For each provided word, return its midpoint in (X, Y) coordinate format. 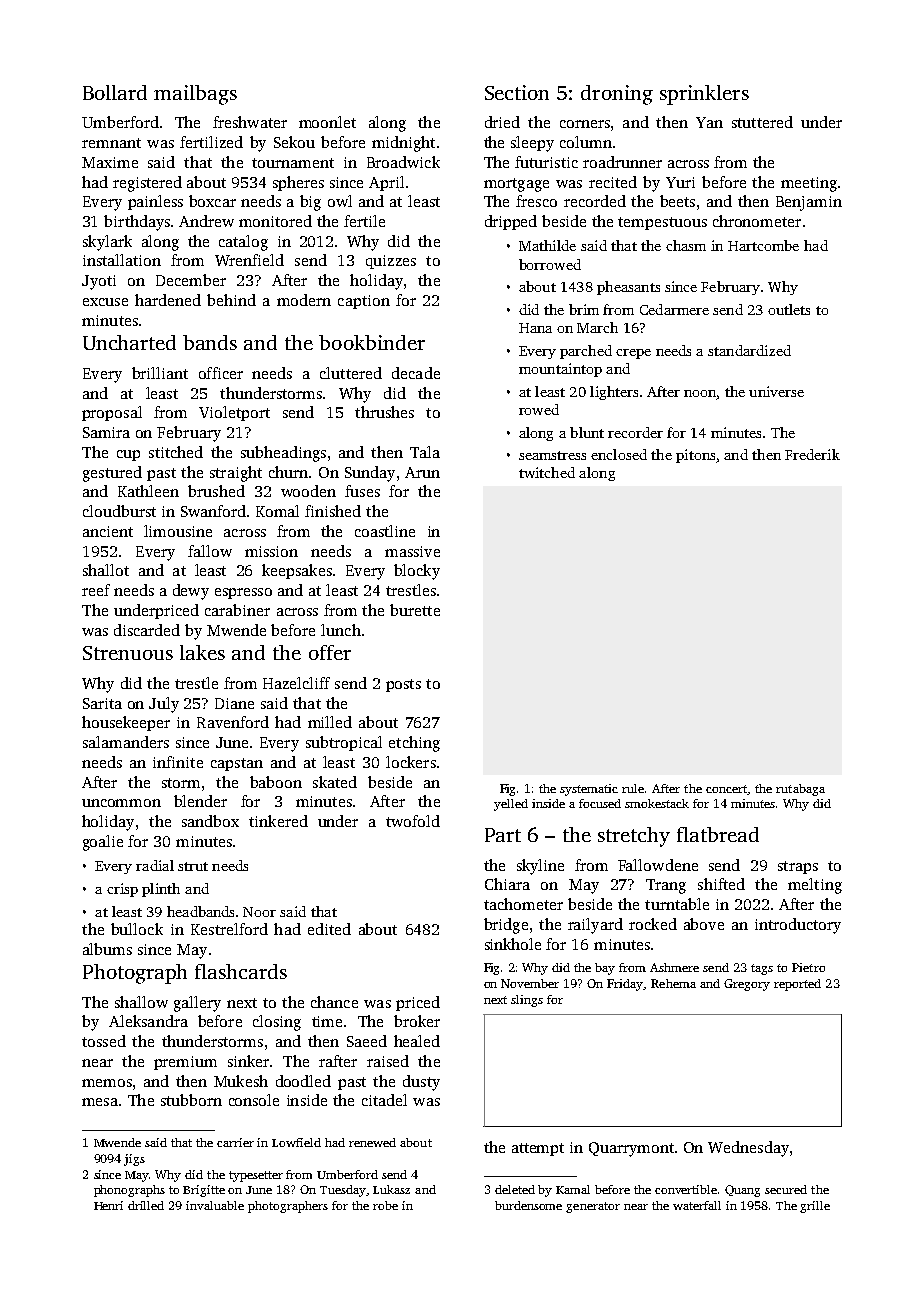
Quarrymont (631, 1149)
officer (221, 373)
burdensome (528, 1205)
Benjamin (809, 203)
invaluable (215, 1205)
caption (364, 302)
